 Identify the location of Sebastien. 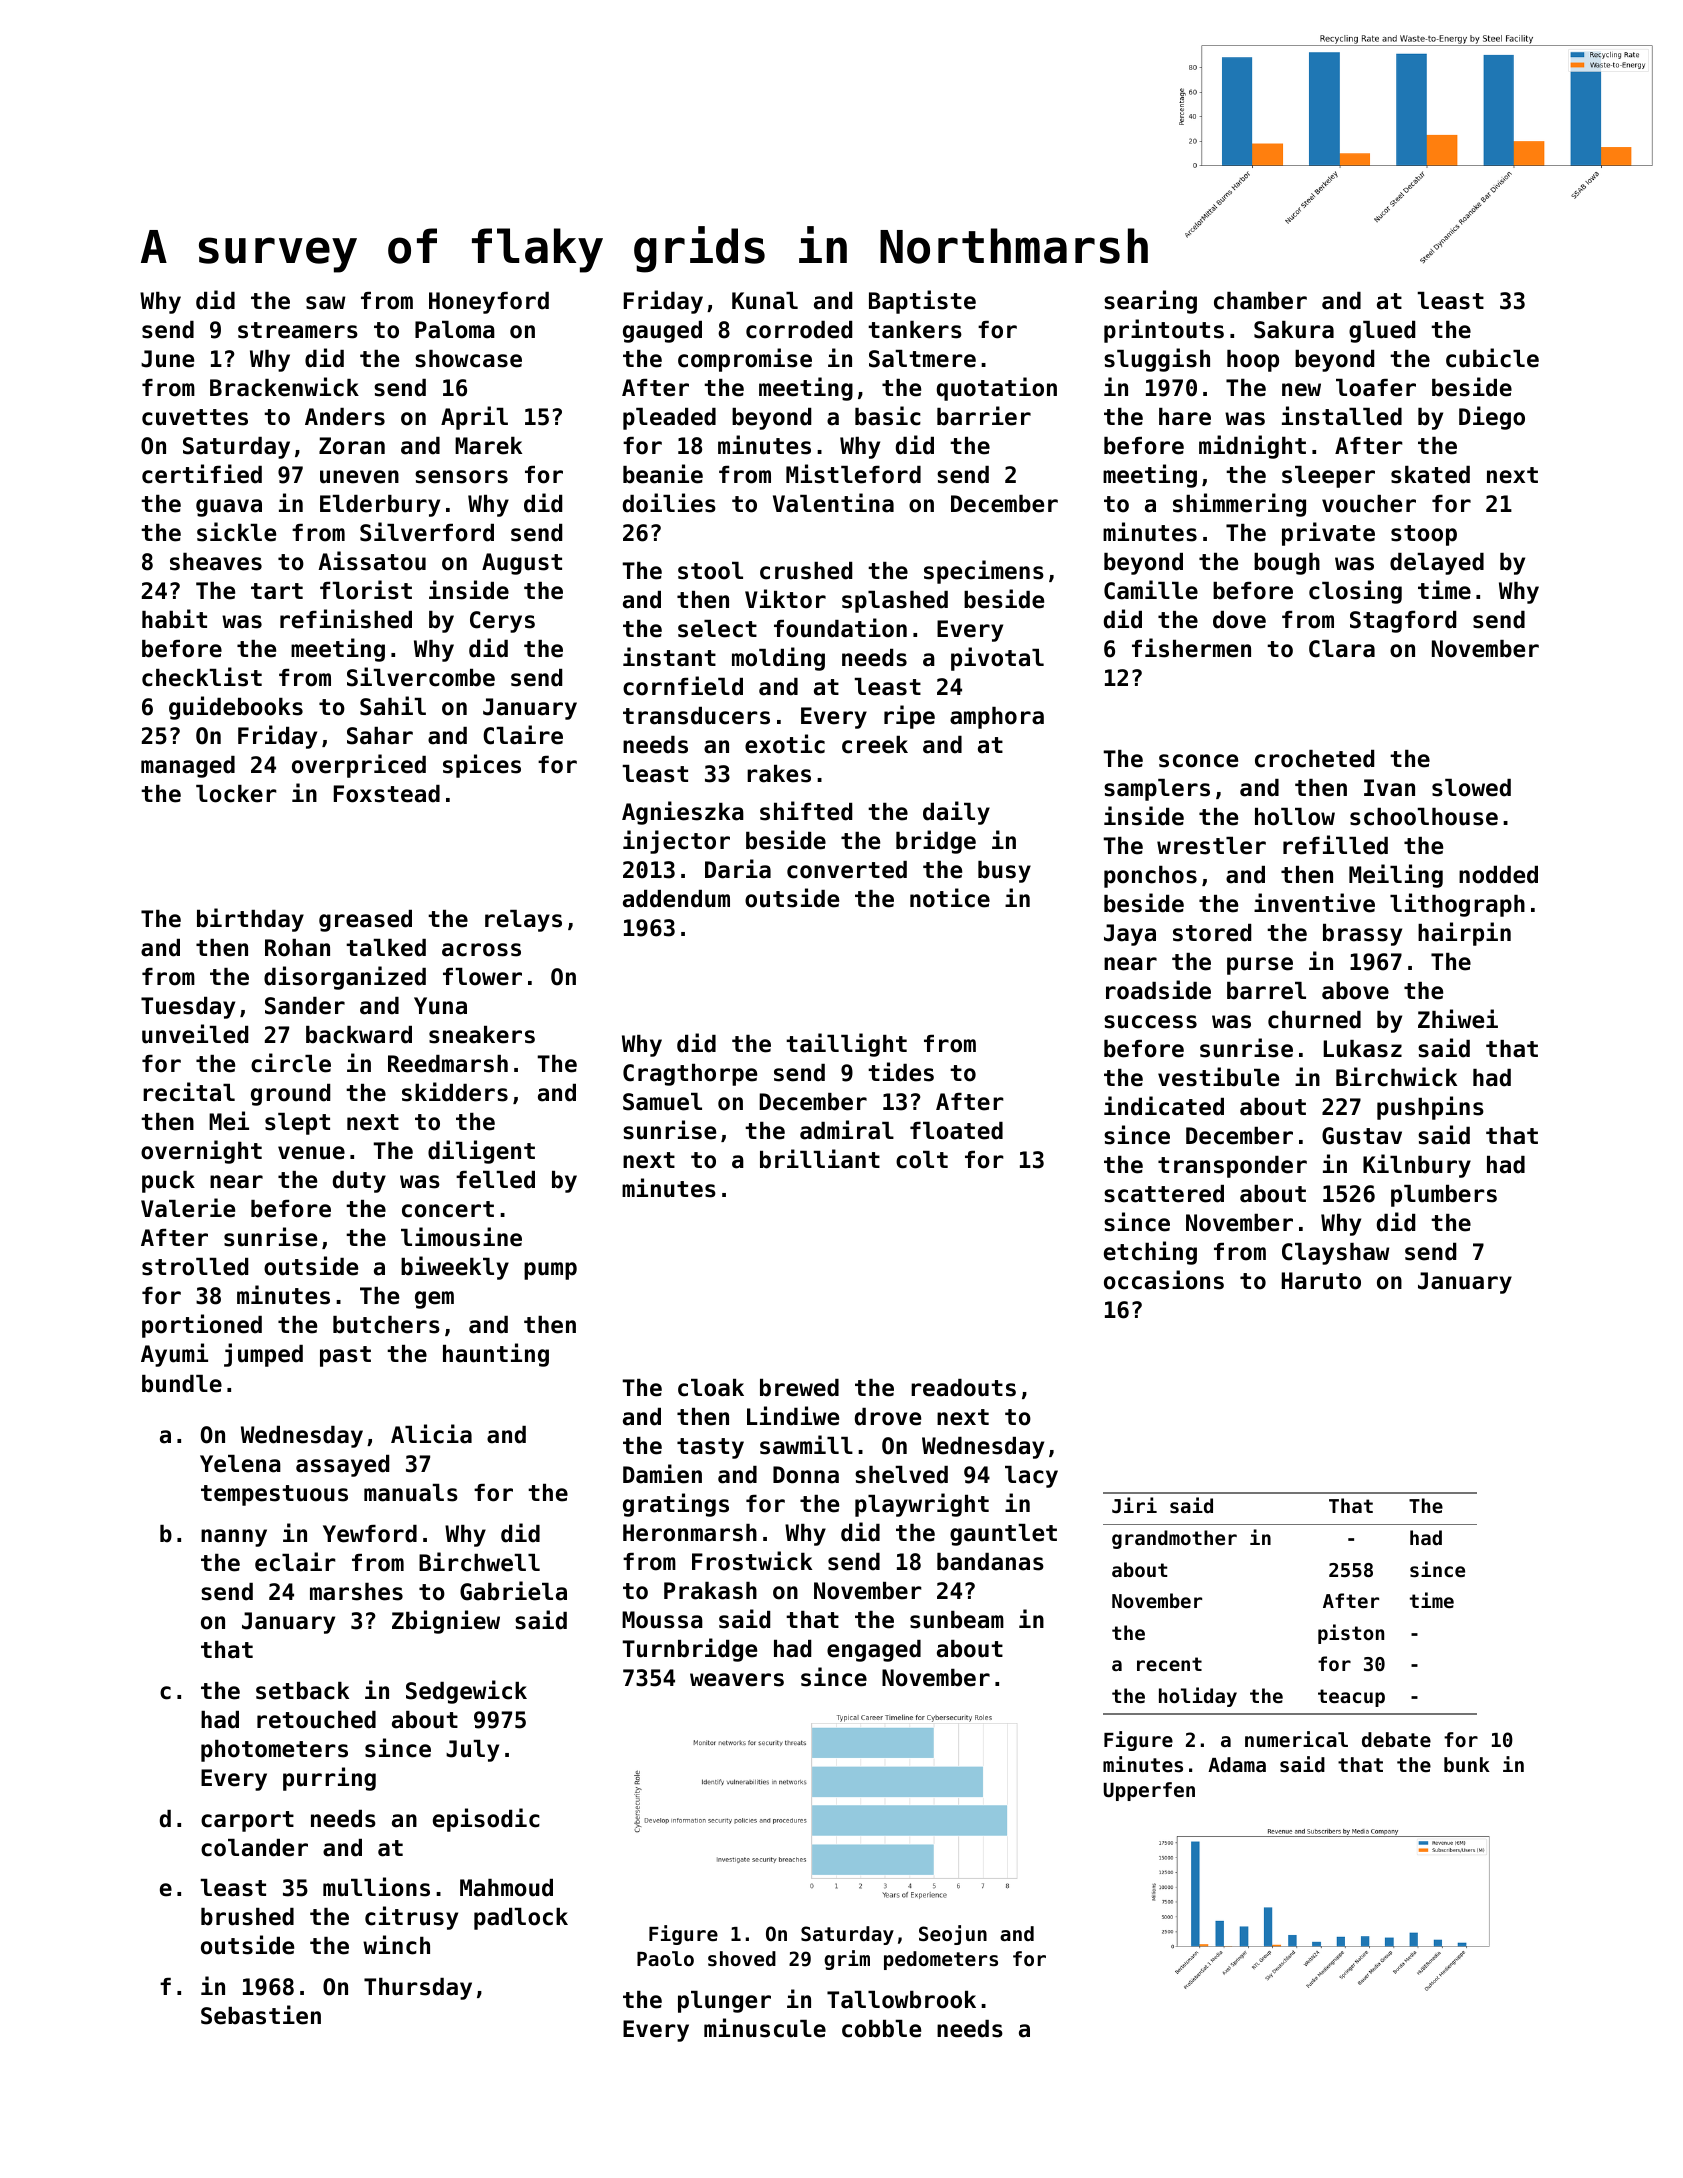
(261, 2015).
